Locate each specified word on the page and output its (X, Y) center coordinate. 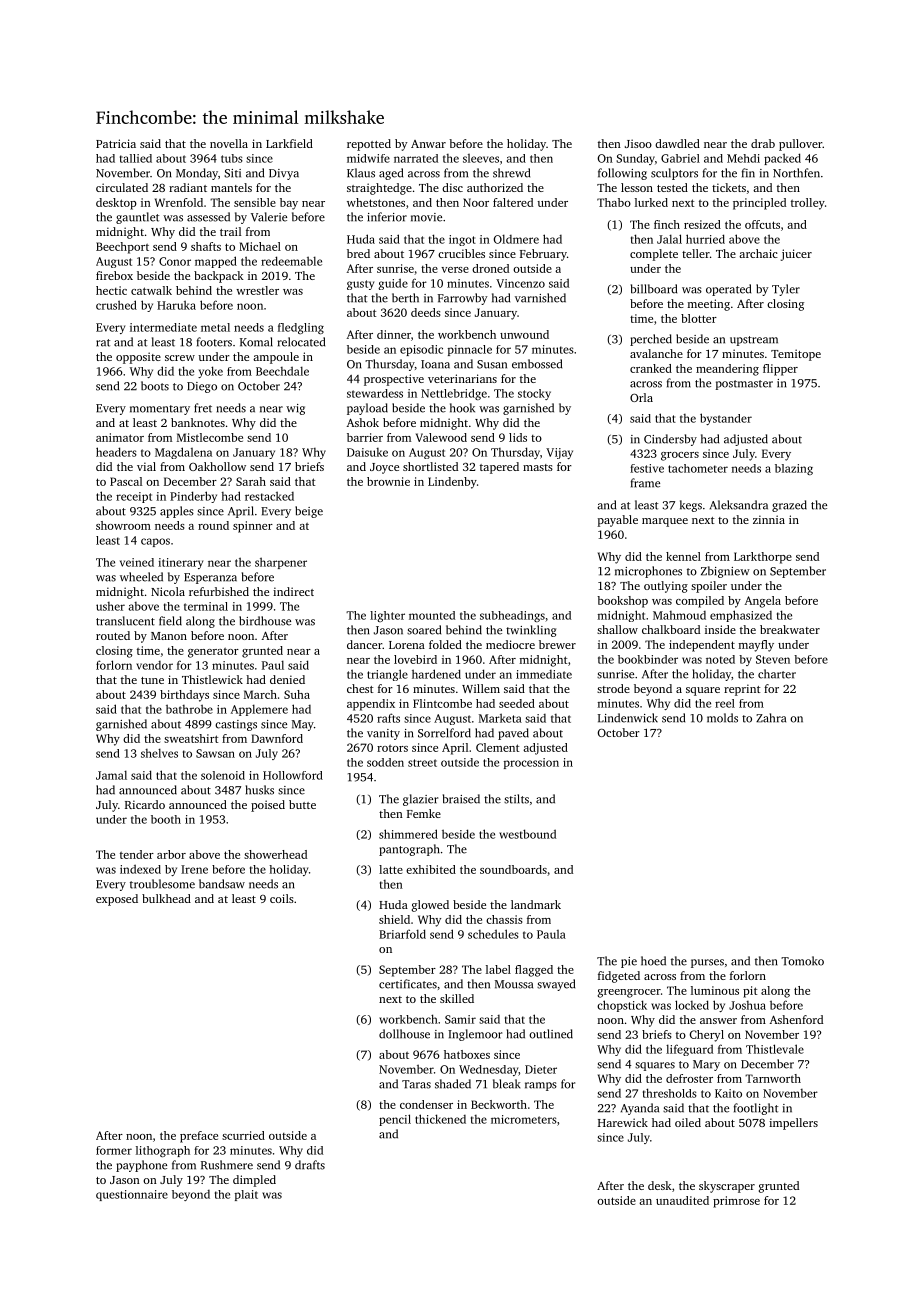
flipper (780, 370)
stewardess (375, 393)
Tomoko (802, 961)
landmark (536, 904)
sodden (385, 762)
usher (110, 606)
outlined (551, 1034)
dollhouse (404, 1034)
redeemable (291, 261)
